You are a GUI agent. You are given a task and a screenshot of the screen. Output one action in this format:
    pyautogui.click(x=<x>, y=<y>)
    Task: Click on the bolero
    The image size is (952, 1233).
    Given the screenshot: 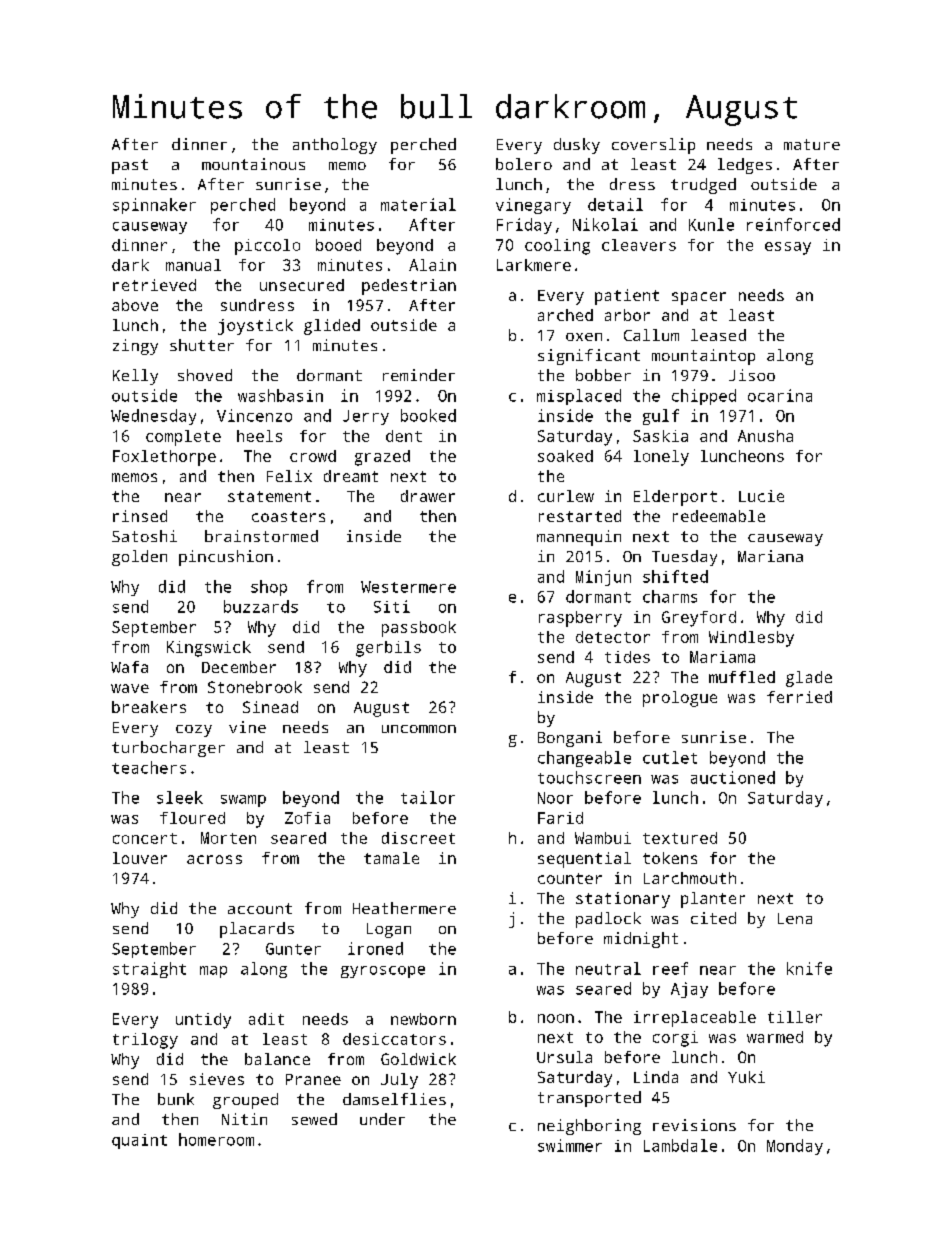 What is the action you would take?
    pyautogui.click(x=524, y=164)
